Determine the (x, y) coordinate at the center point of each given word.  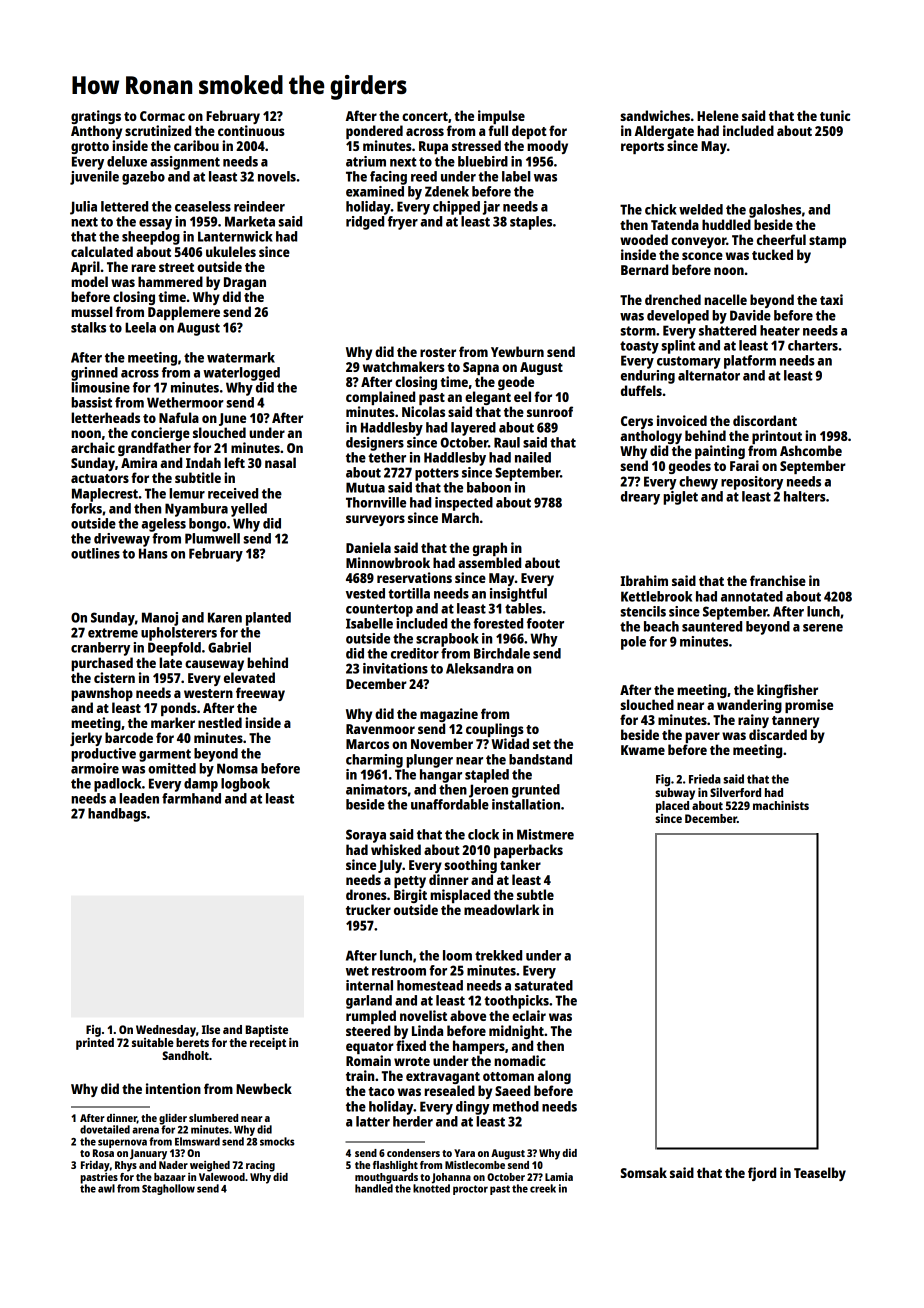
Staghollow (168, 1189)
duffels (641, 390)
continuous (251, 130)
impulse (501, 117)
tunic (835, 115)
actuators (100, 478)
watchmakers (404, 366)
